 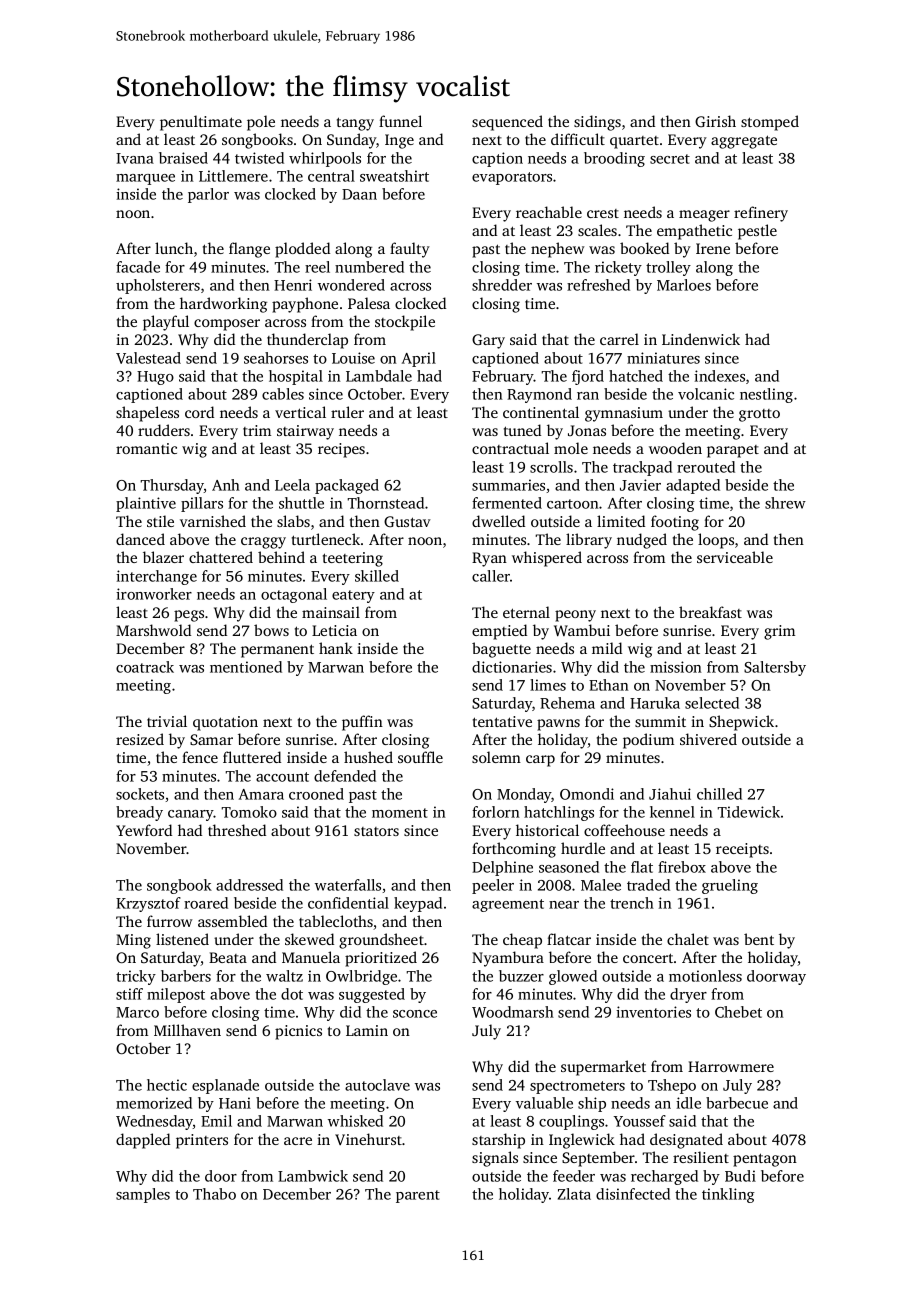 What do you see at coordinates (305, 305) in the page?
I see `payphone` at bounding box center [305, 305].
